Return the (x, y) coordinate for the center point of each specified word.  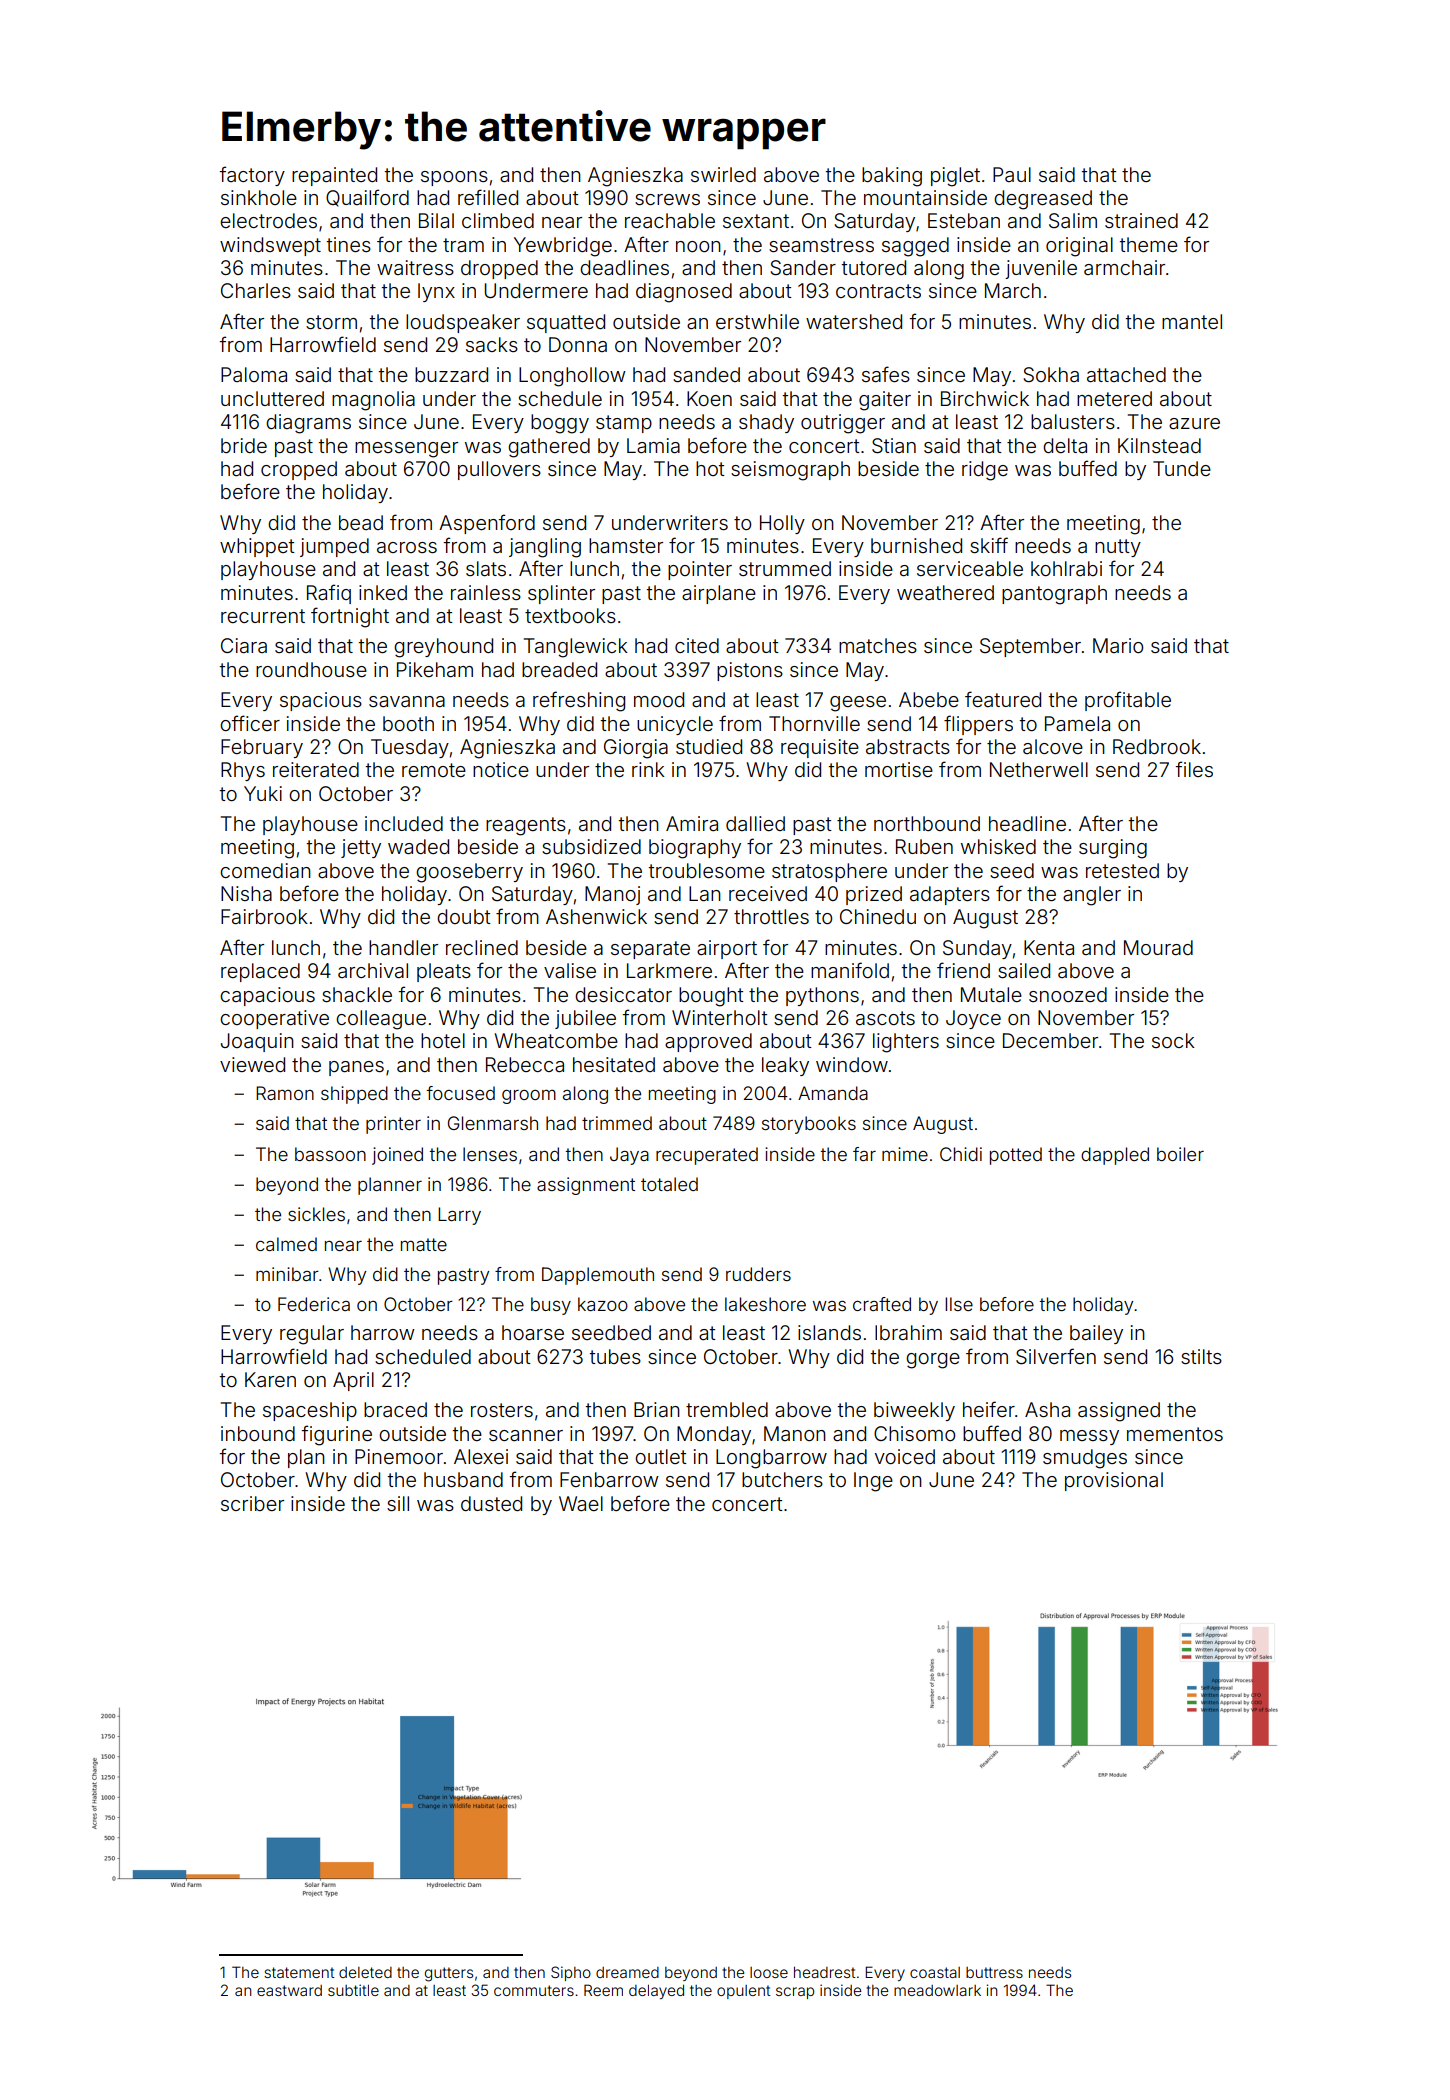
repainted (334, 176)
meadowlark (937, 1990)
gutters (449, 1974)
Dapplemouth (598, 1276)
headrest (825, 1972)
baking (892, 177)
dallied (755, 823)
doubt (463, 916)
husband (463, 1479)
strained (1141, 220)
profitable (1128, 701)
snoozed (1068, 994)
